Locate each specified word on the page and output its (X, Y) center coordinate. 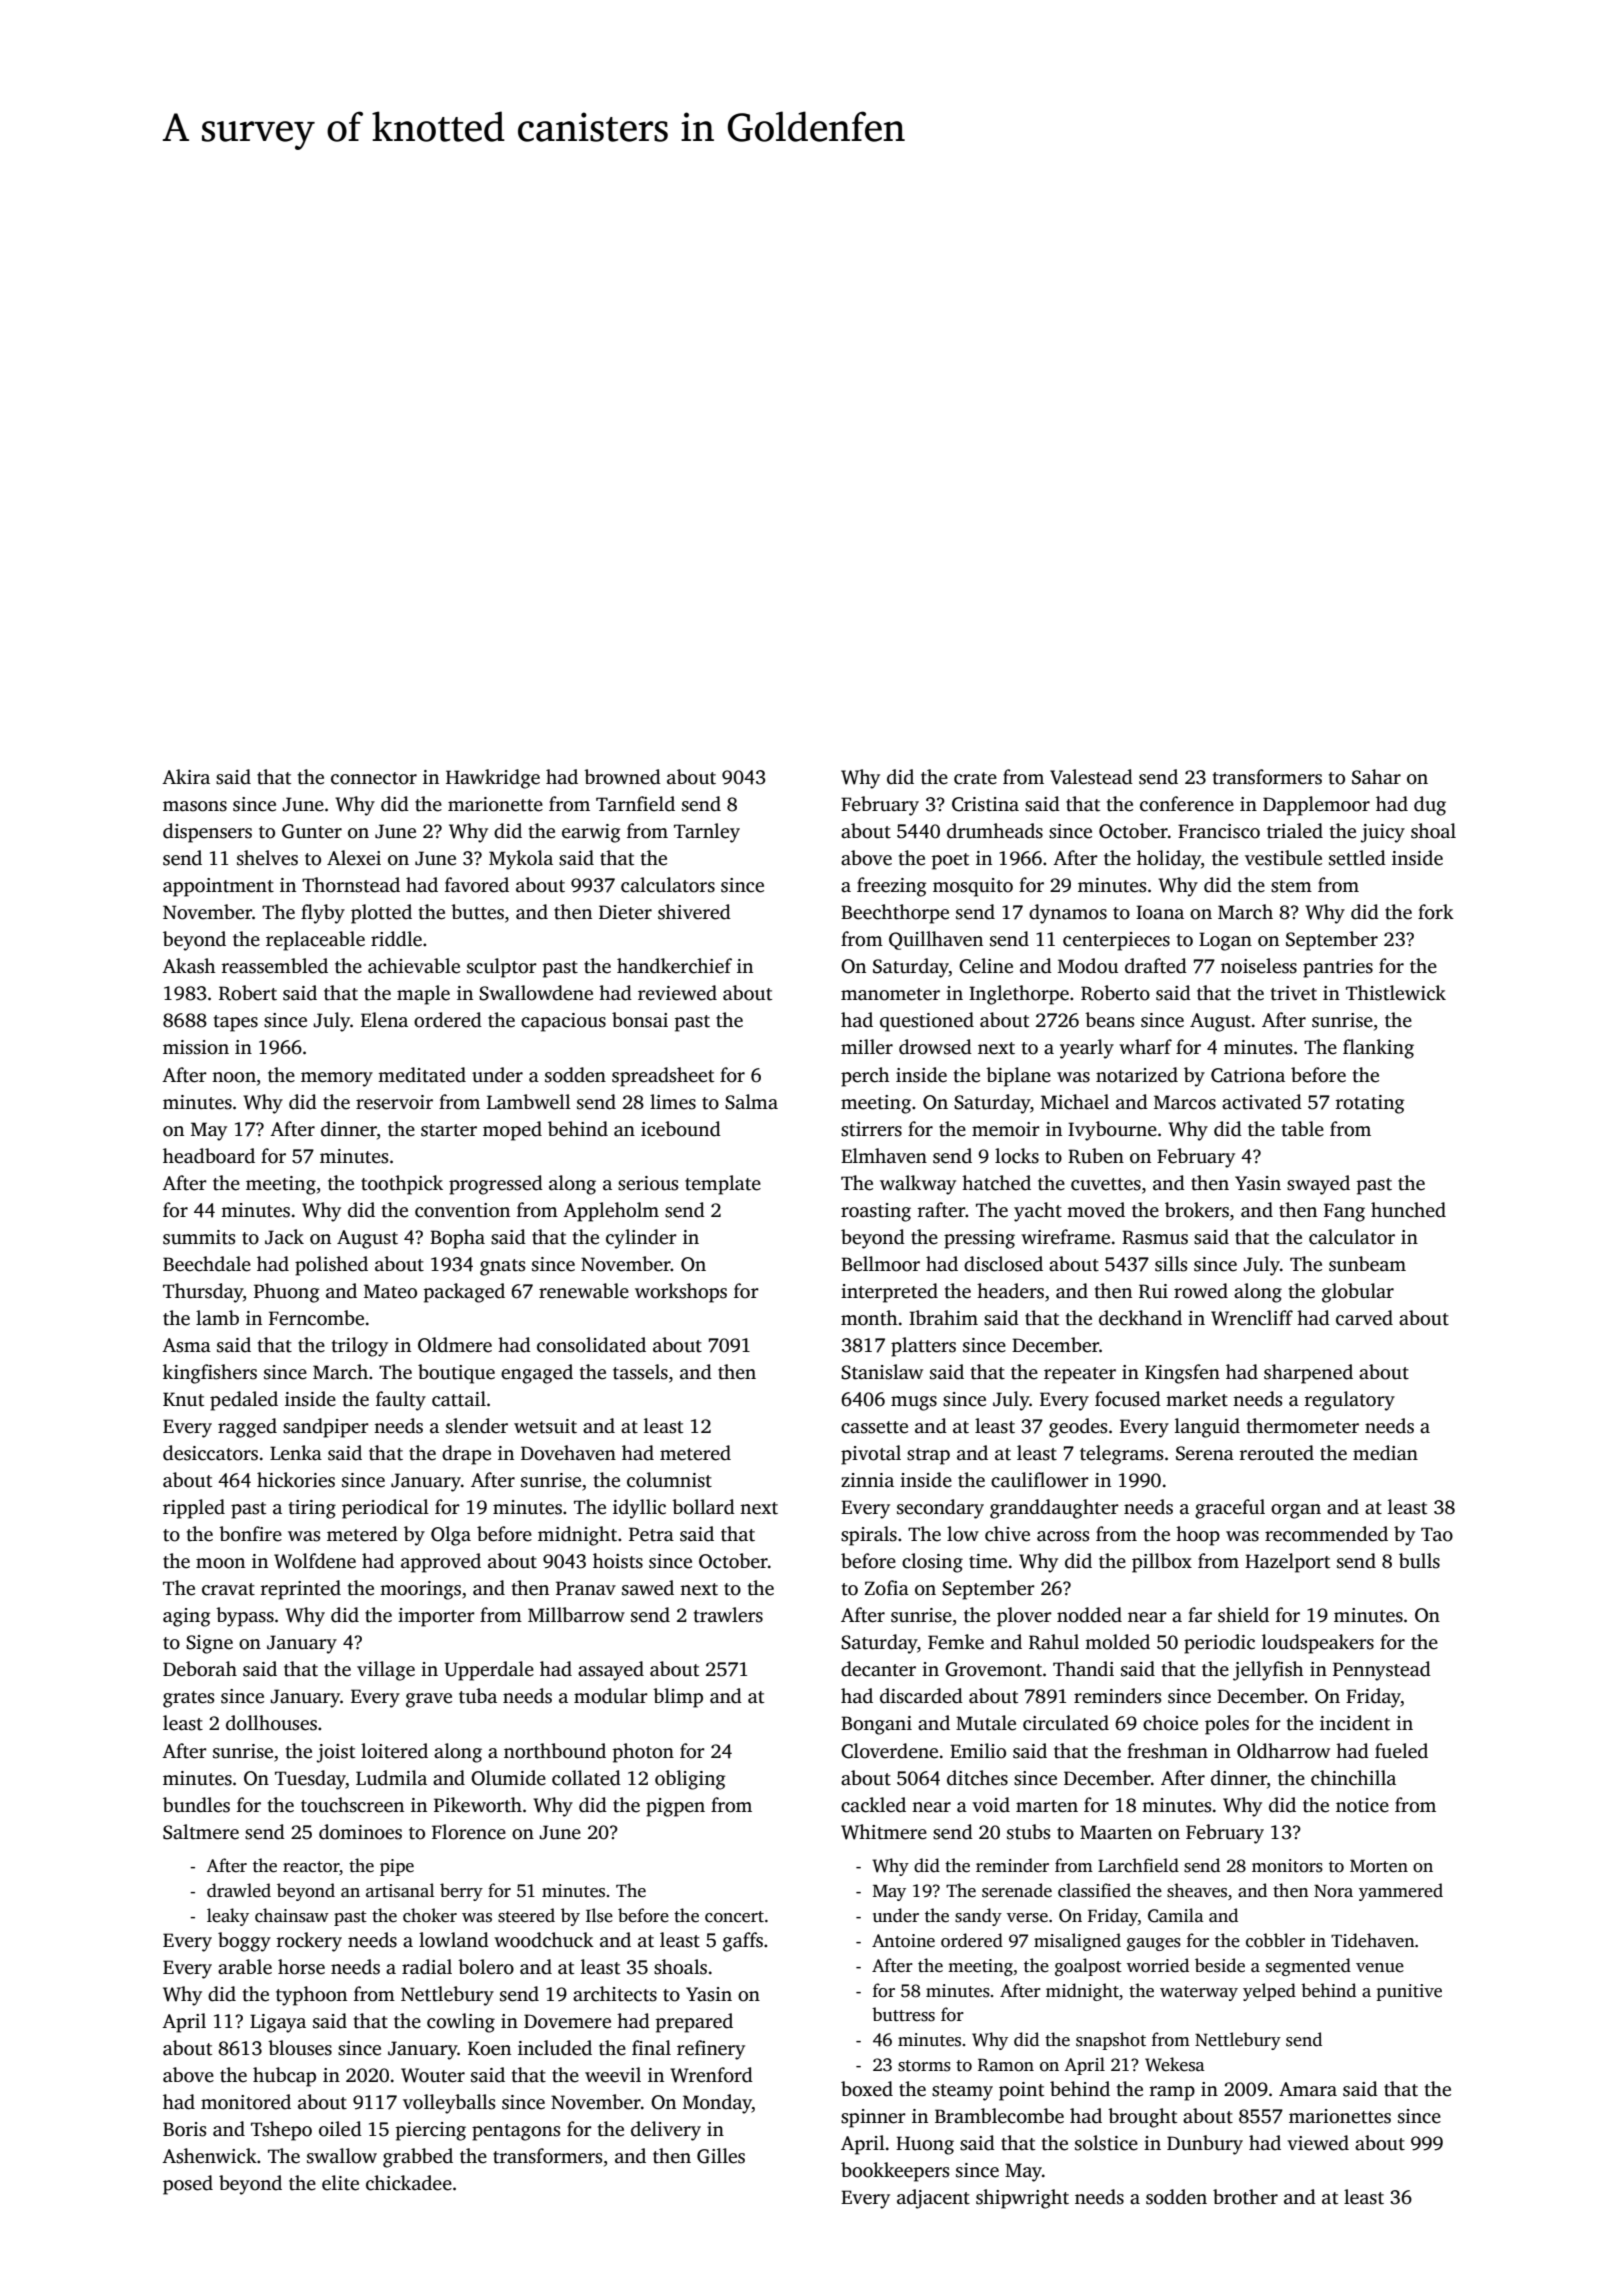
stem (1291, 886)
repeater (1080, 1375)
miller (867, 1047)
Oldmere (455, 1345)
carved (1364, 1318)
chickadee (409, 2183)
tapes (236, 1023)
